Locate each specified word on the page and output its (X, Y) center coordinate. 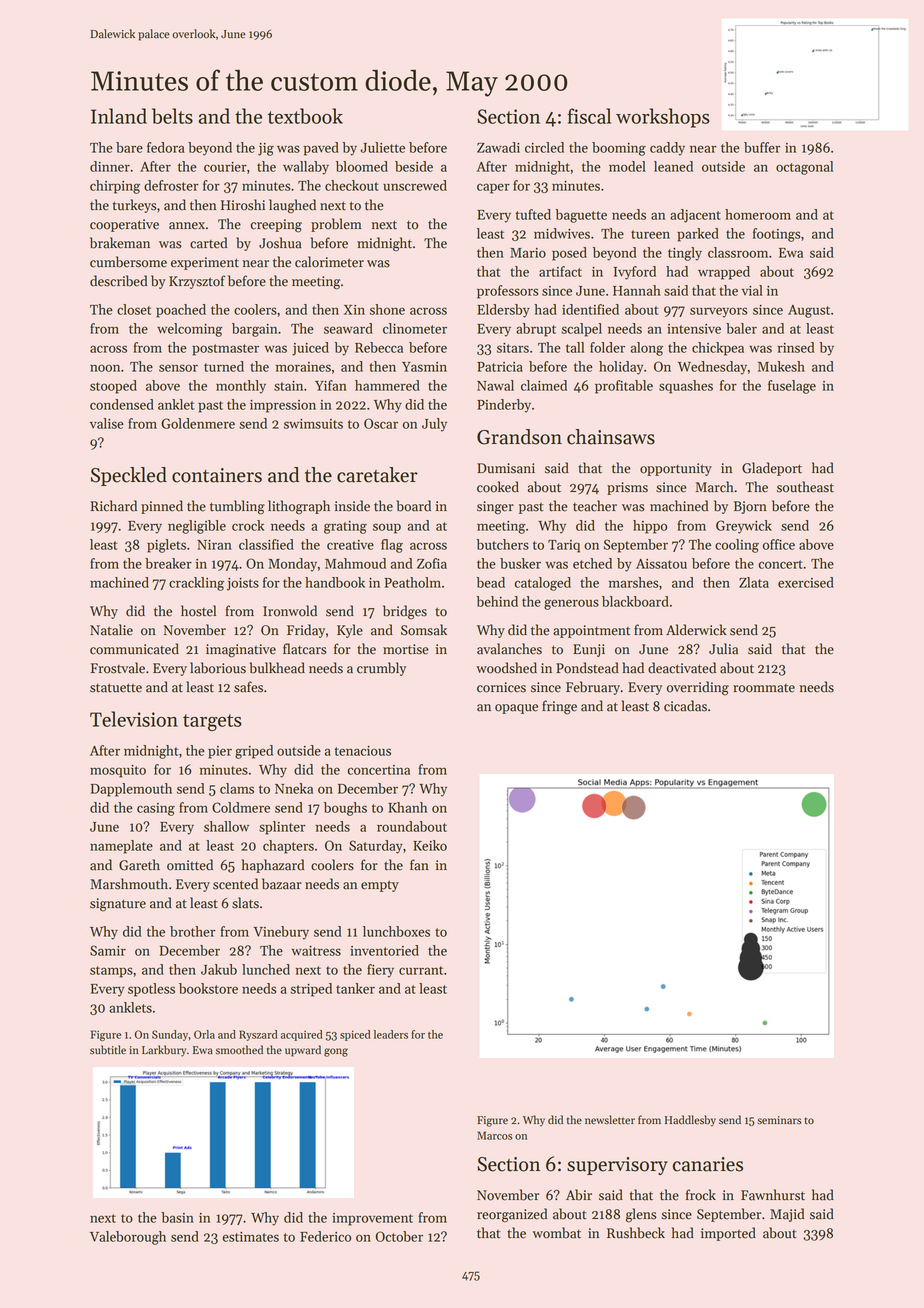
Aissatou (661, 564)
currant (421, 970)
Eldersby (503, 311)
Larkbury (164, 1051)
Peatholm (412, 582)
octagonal (804, 168)
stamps (111, 972)
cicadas (685, 706)
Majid (787, 1215)
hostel (198, 611)
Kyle (350, 631)
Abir (579, 1195)
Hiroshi (243, 205)
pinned (162, 507)
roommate (764, 688)
